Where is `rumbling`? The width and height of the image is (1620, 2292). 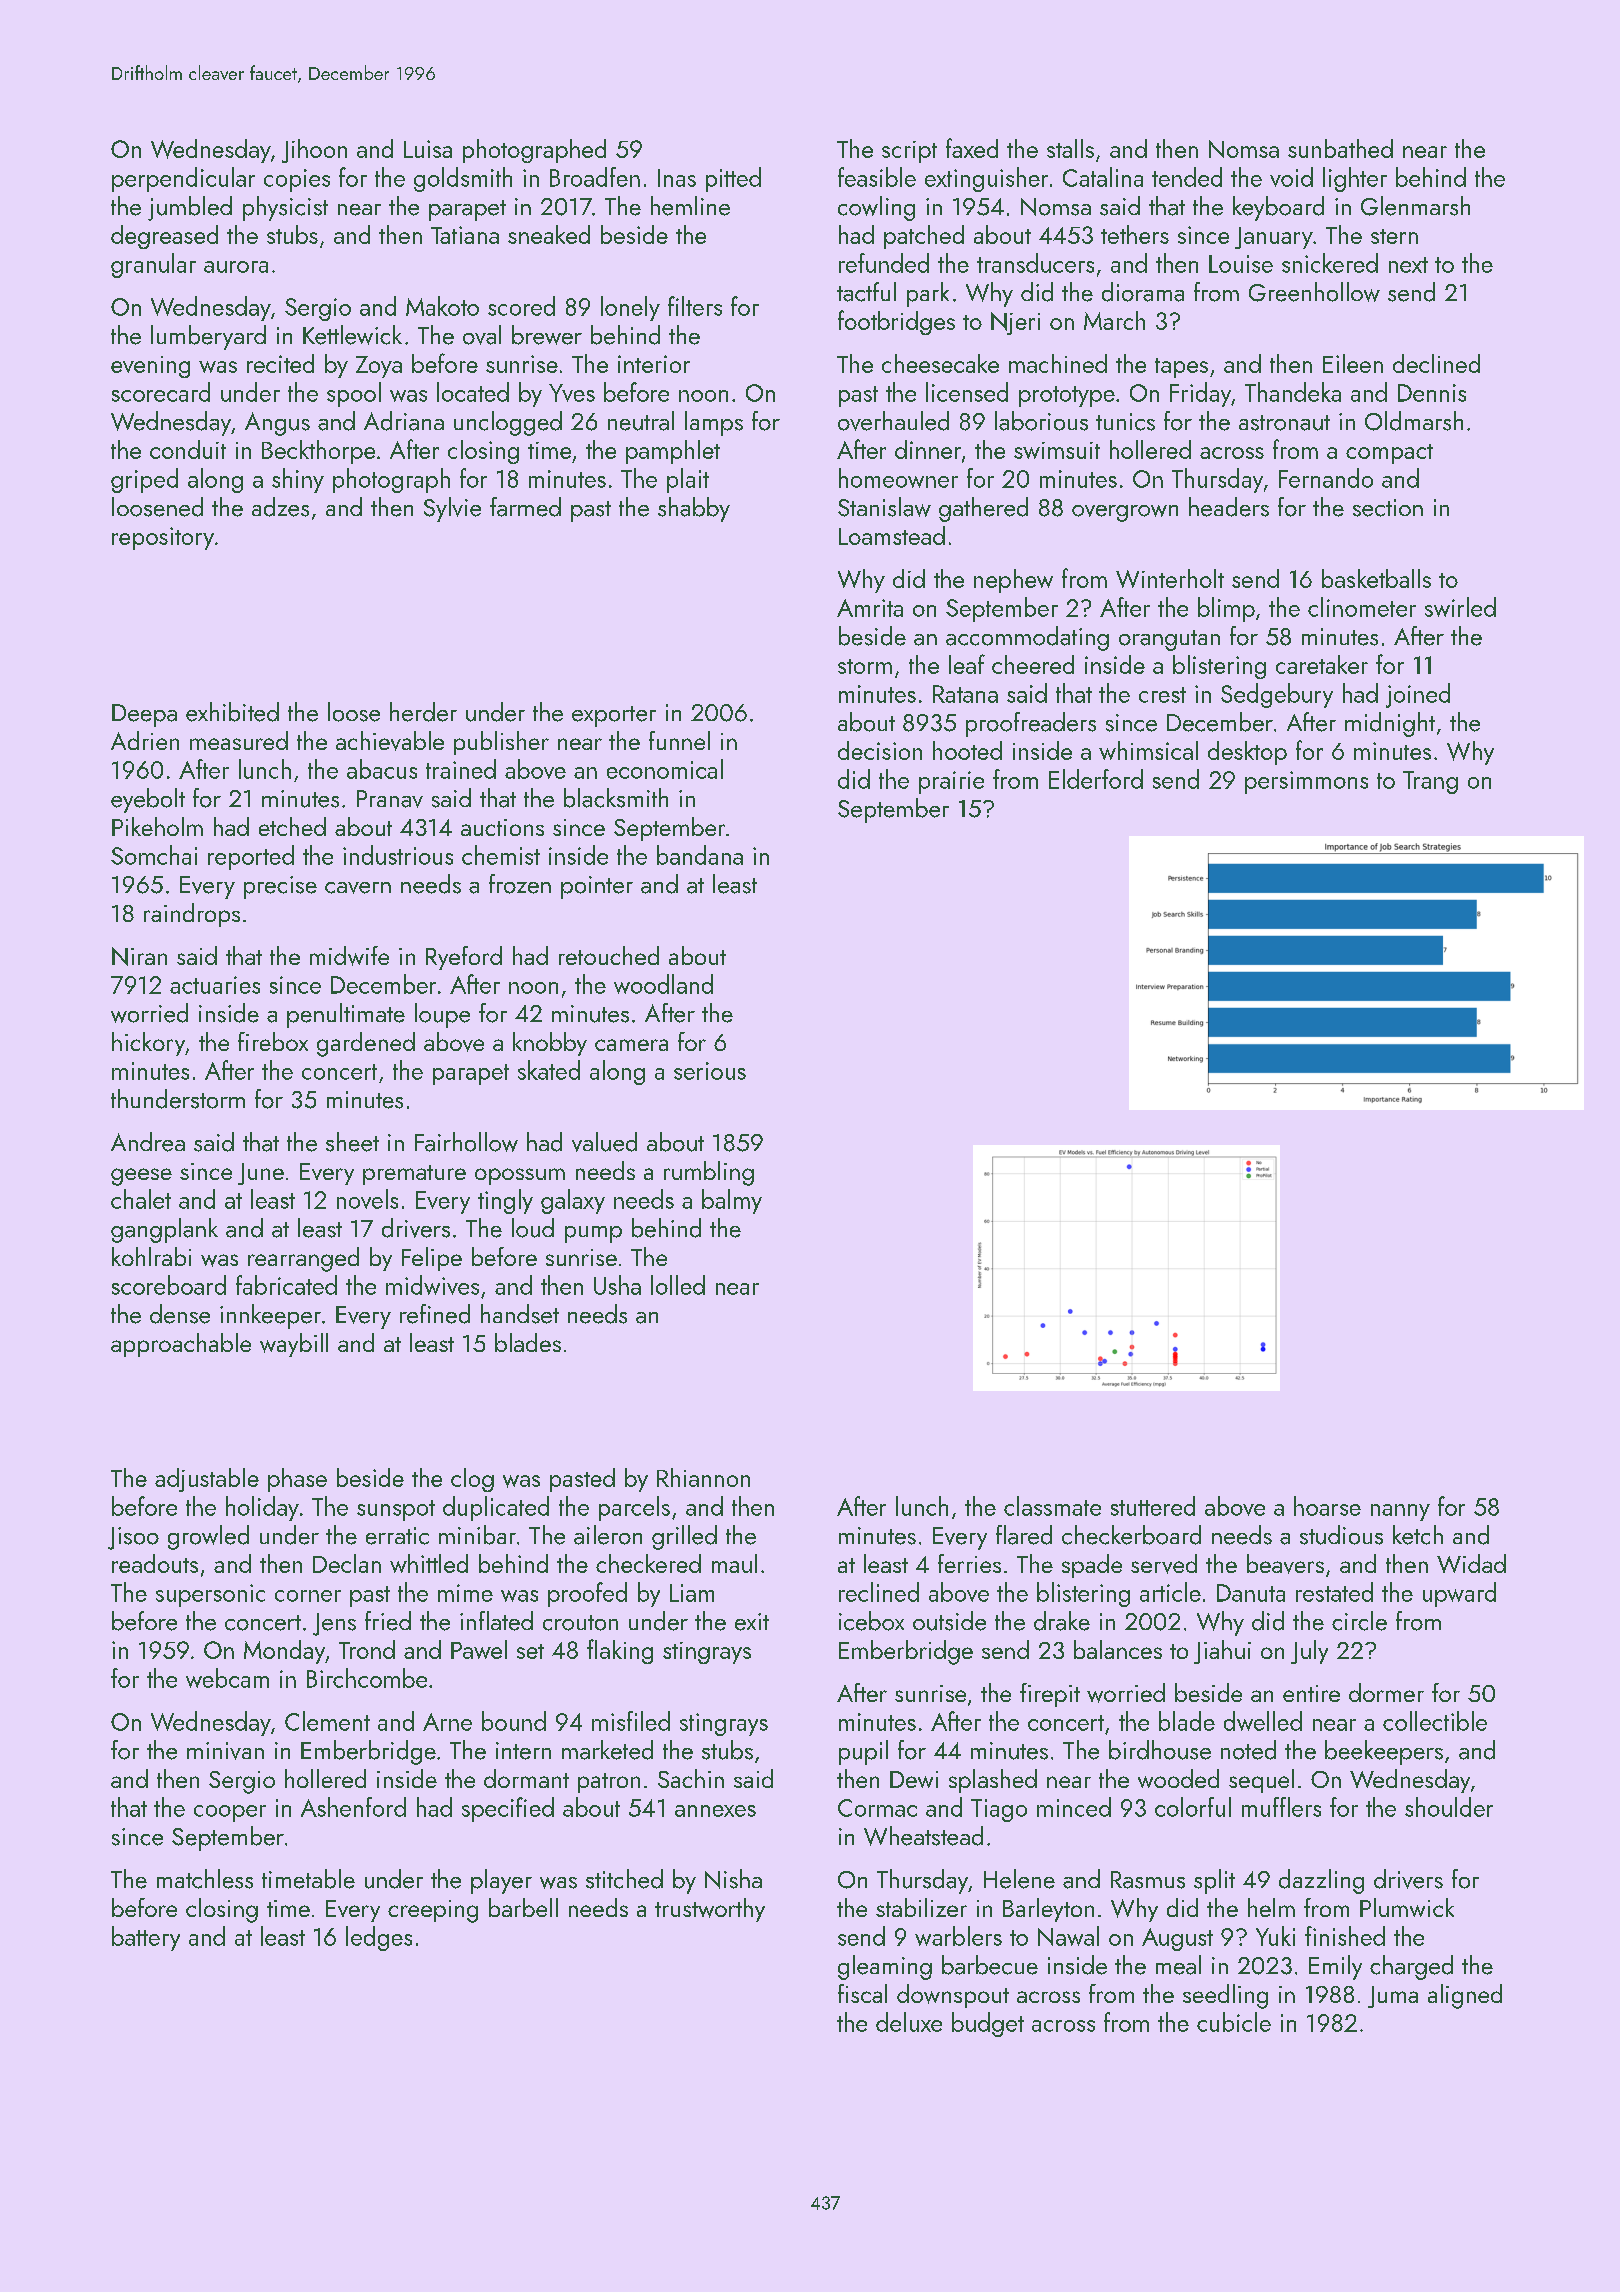 rumbling is located at coordinates (709, 1173).
